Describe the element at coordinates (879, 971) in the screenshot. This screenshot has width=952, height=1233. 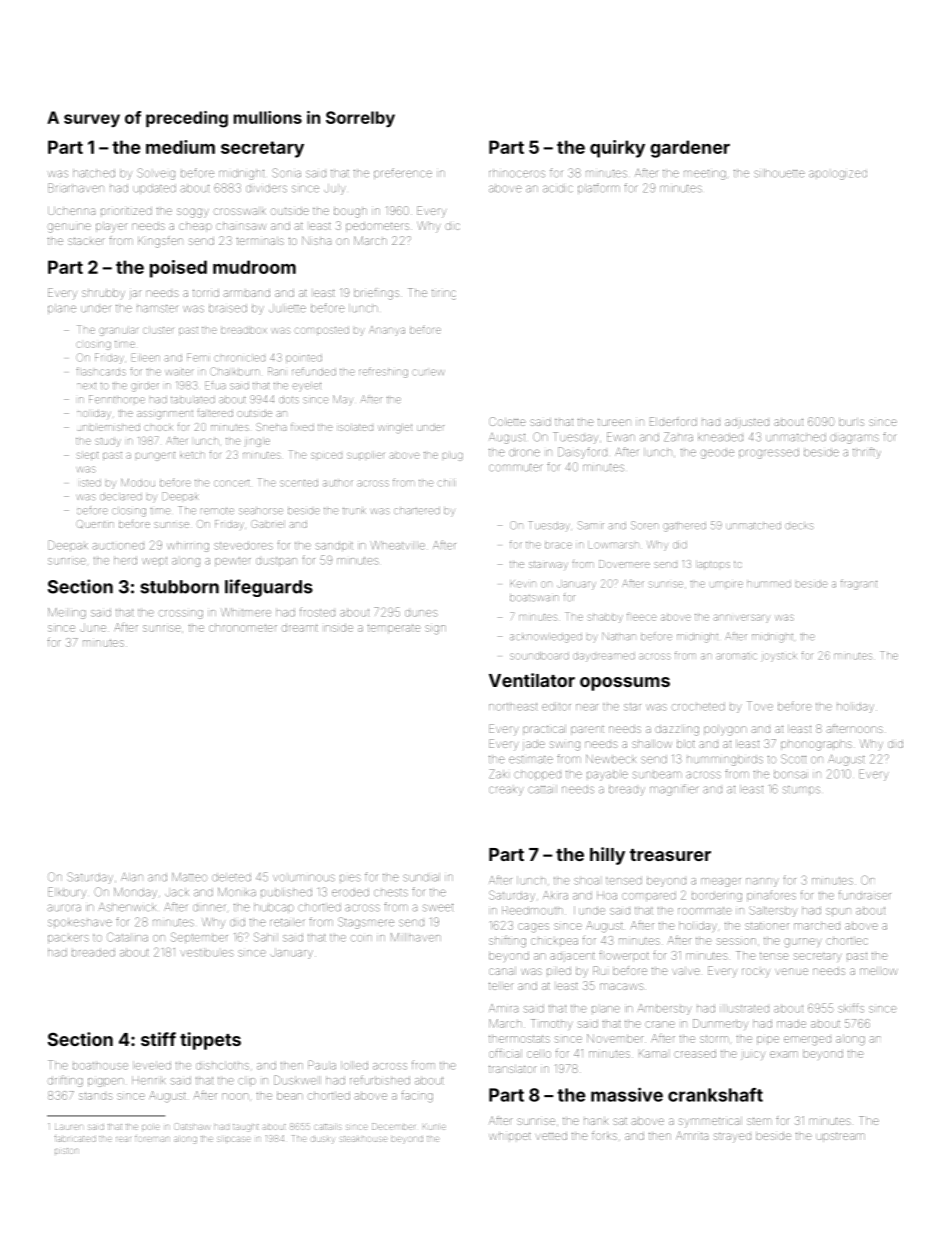
I see `mellow` at that location.
